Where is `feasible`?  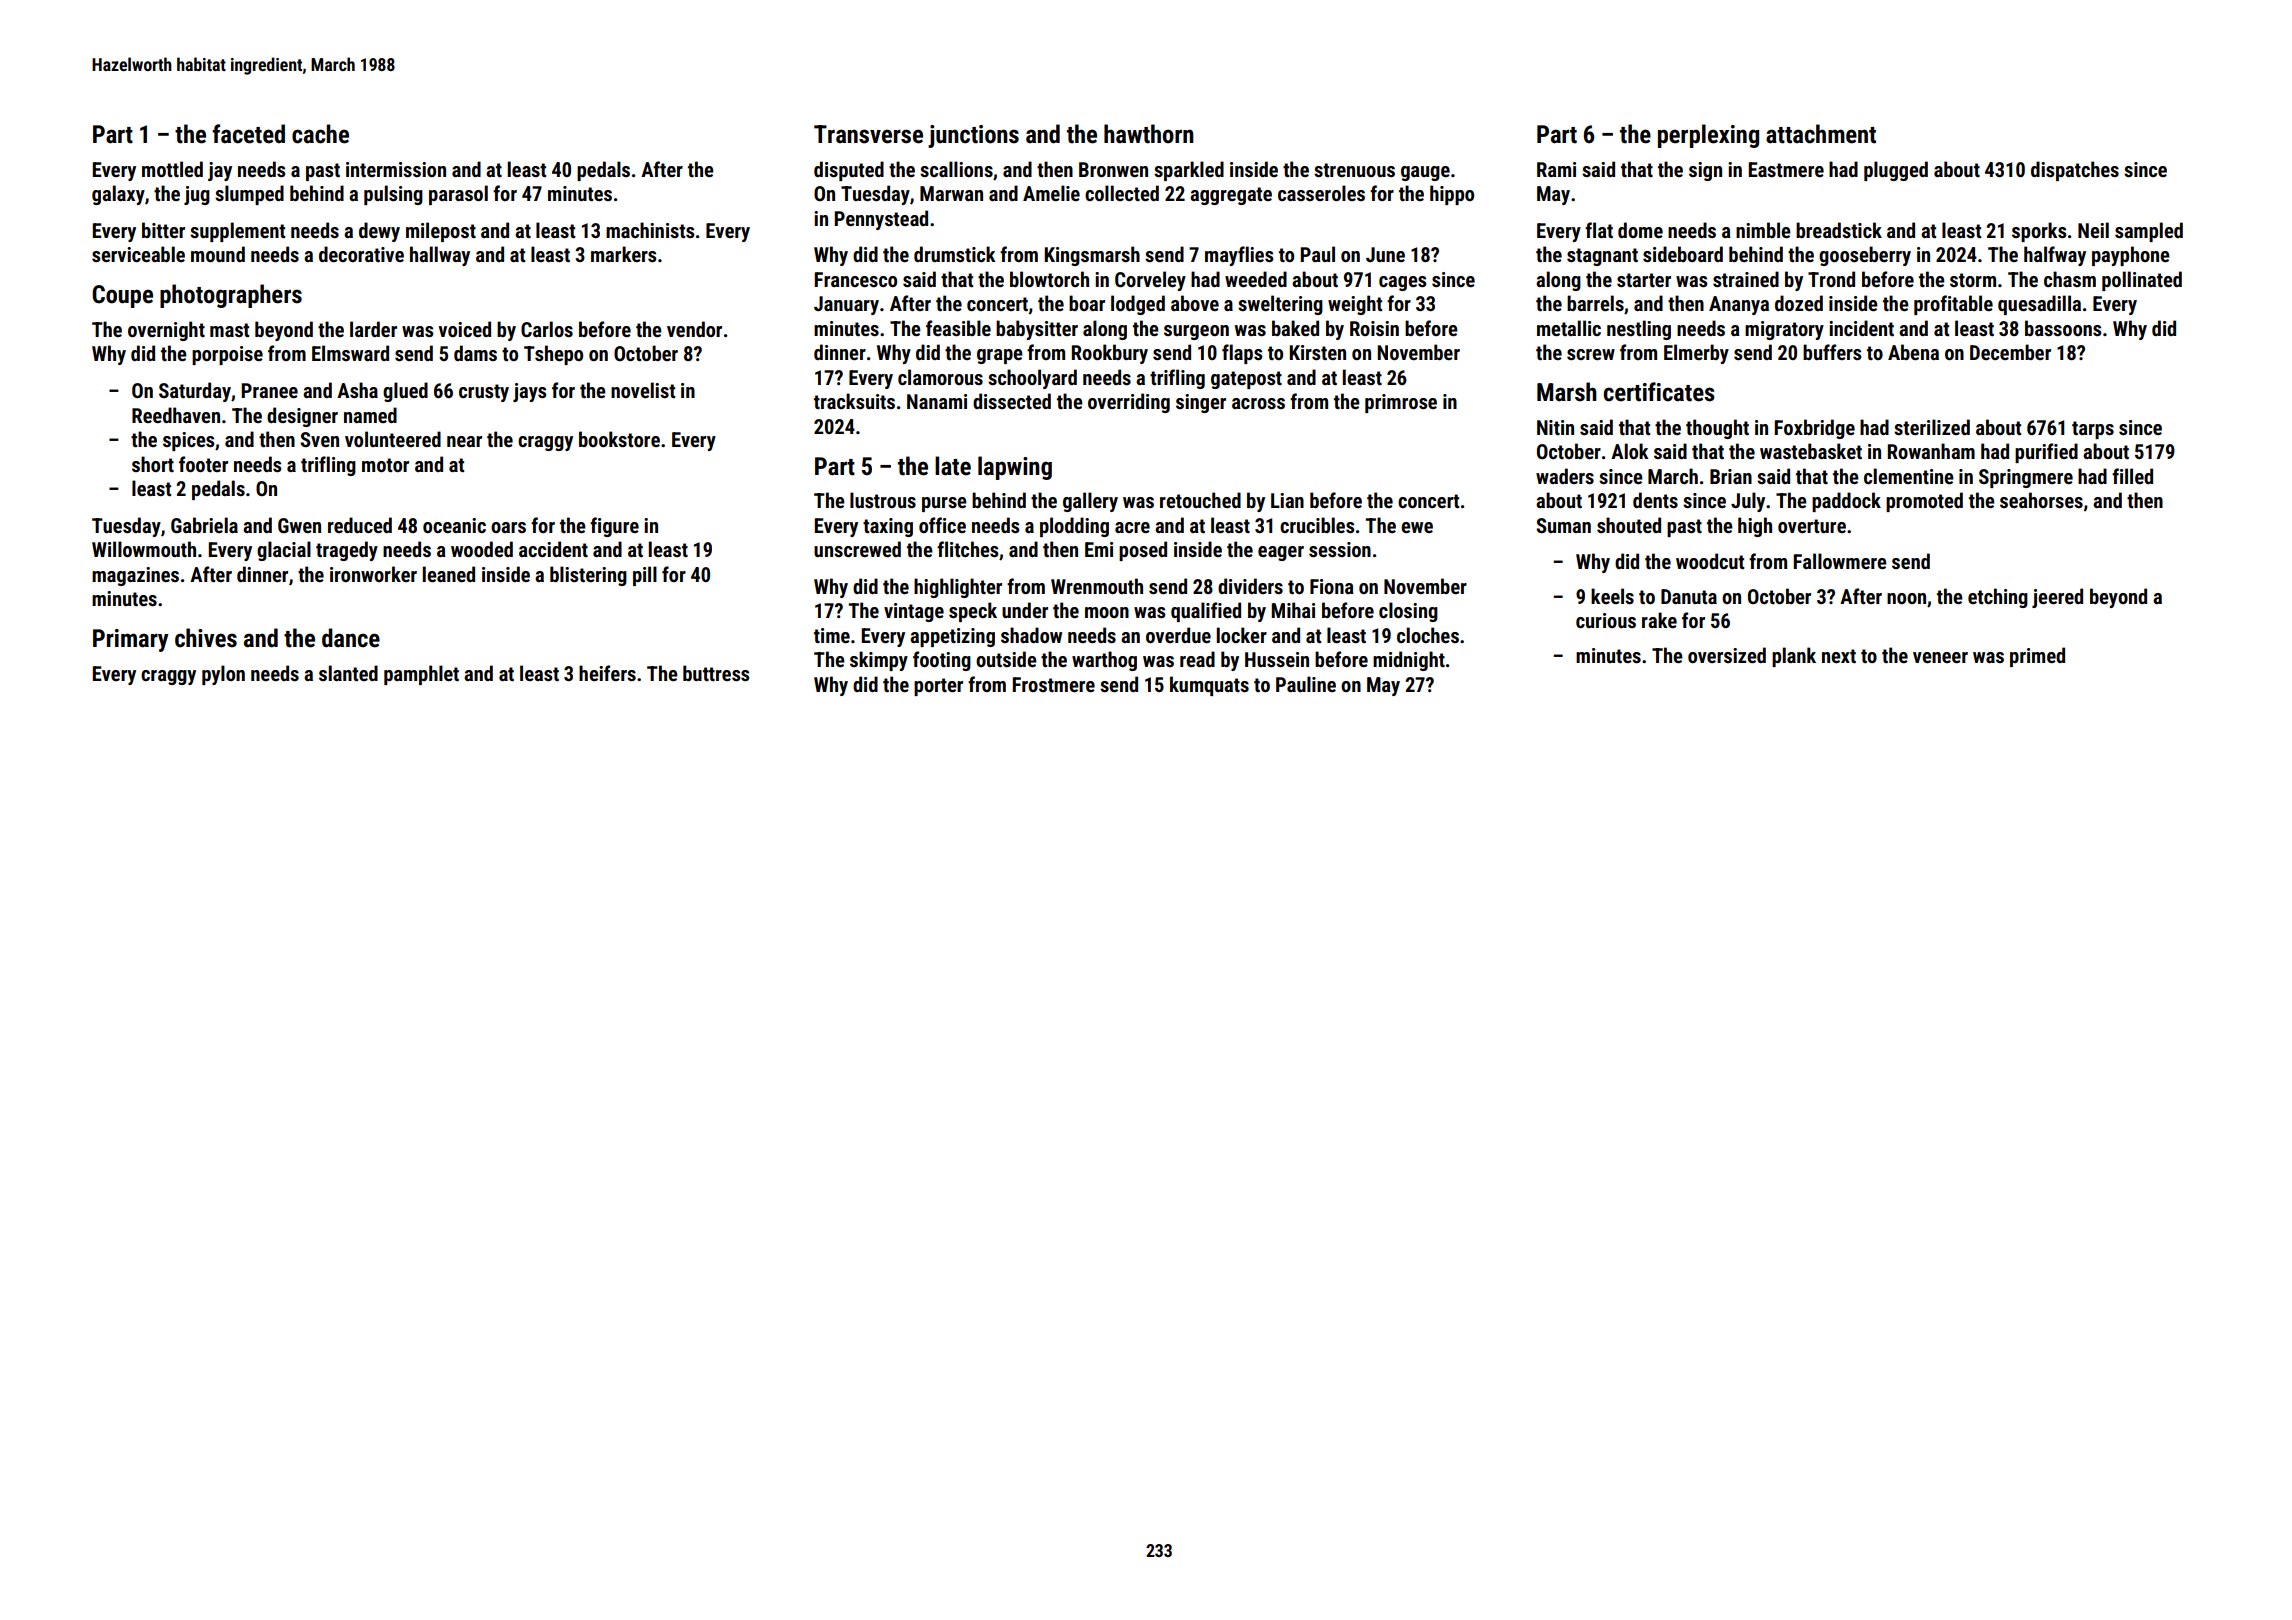
feasible is located at coordinates (958, 328).
